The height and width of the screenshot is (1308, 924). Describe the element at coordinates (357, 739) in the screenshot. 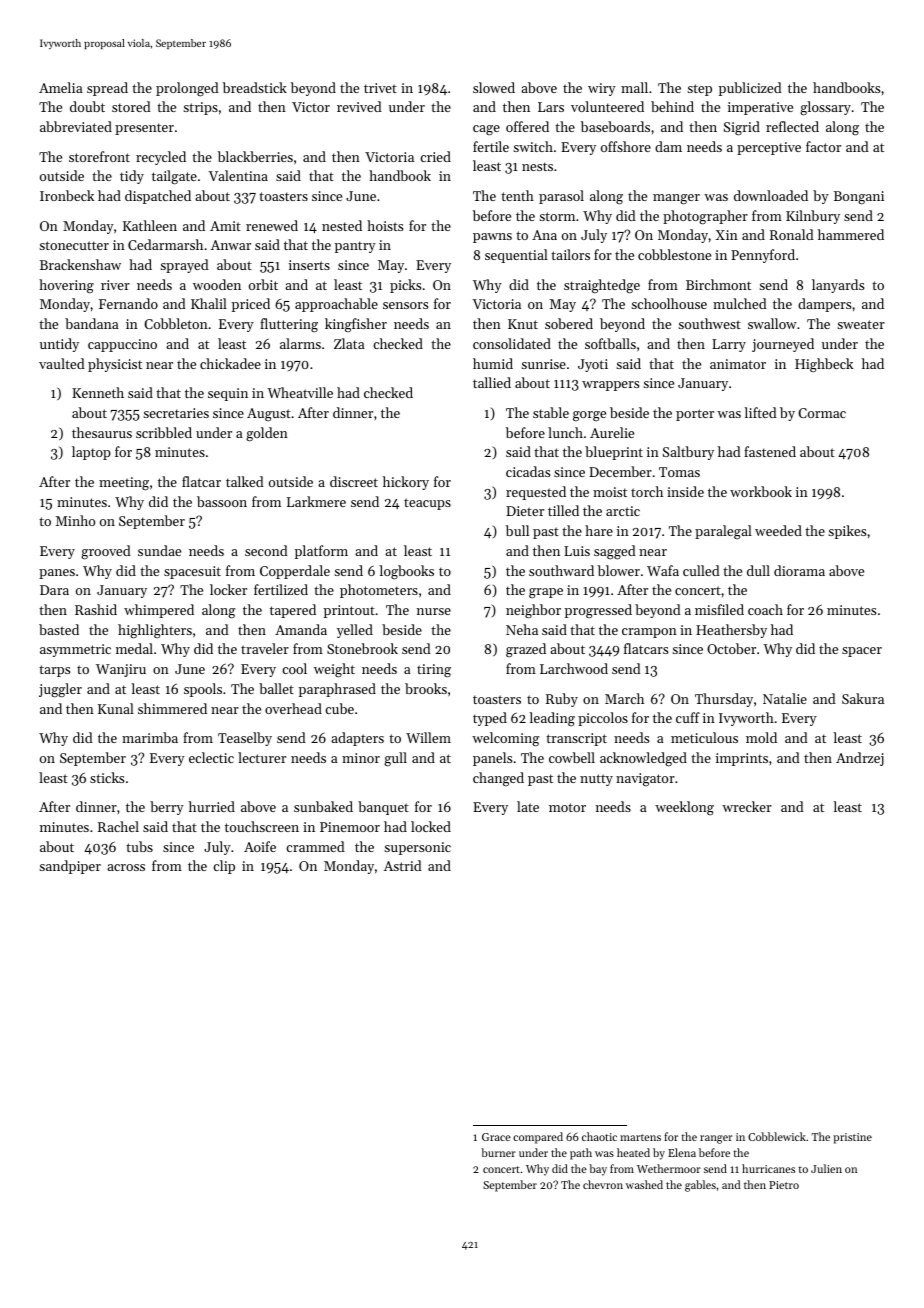

I see `adapters` at that location.
